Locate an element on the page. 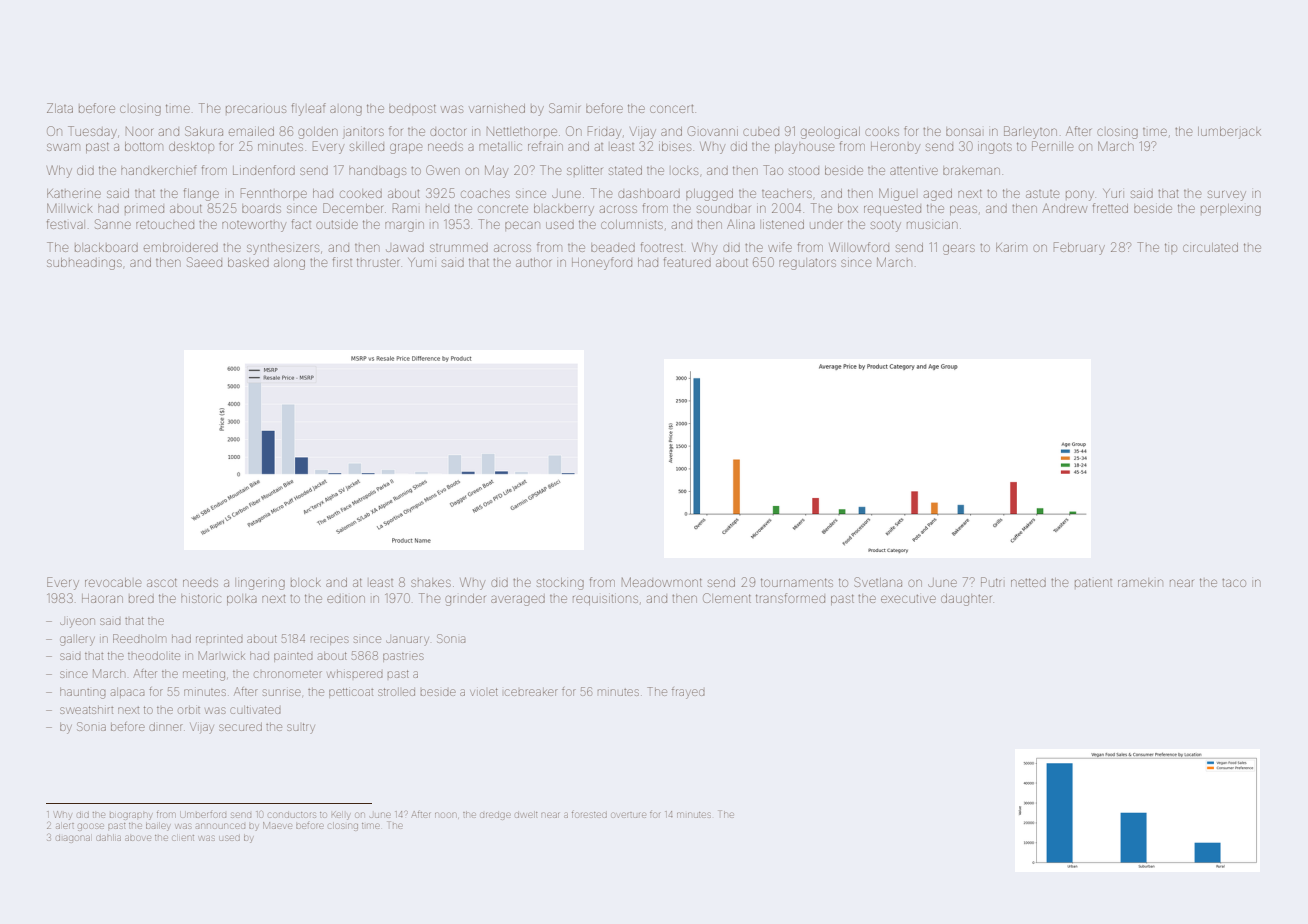  flyleaf is located at coordinates (309, 109).
